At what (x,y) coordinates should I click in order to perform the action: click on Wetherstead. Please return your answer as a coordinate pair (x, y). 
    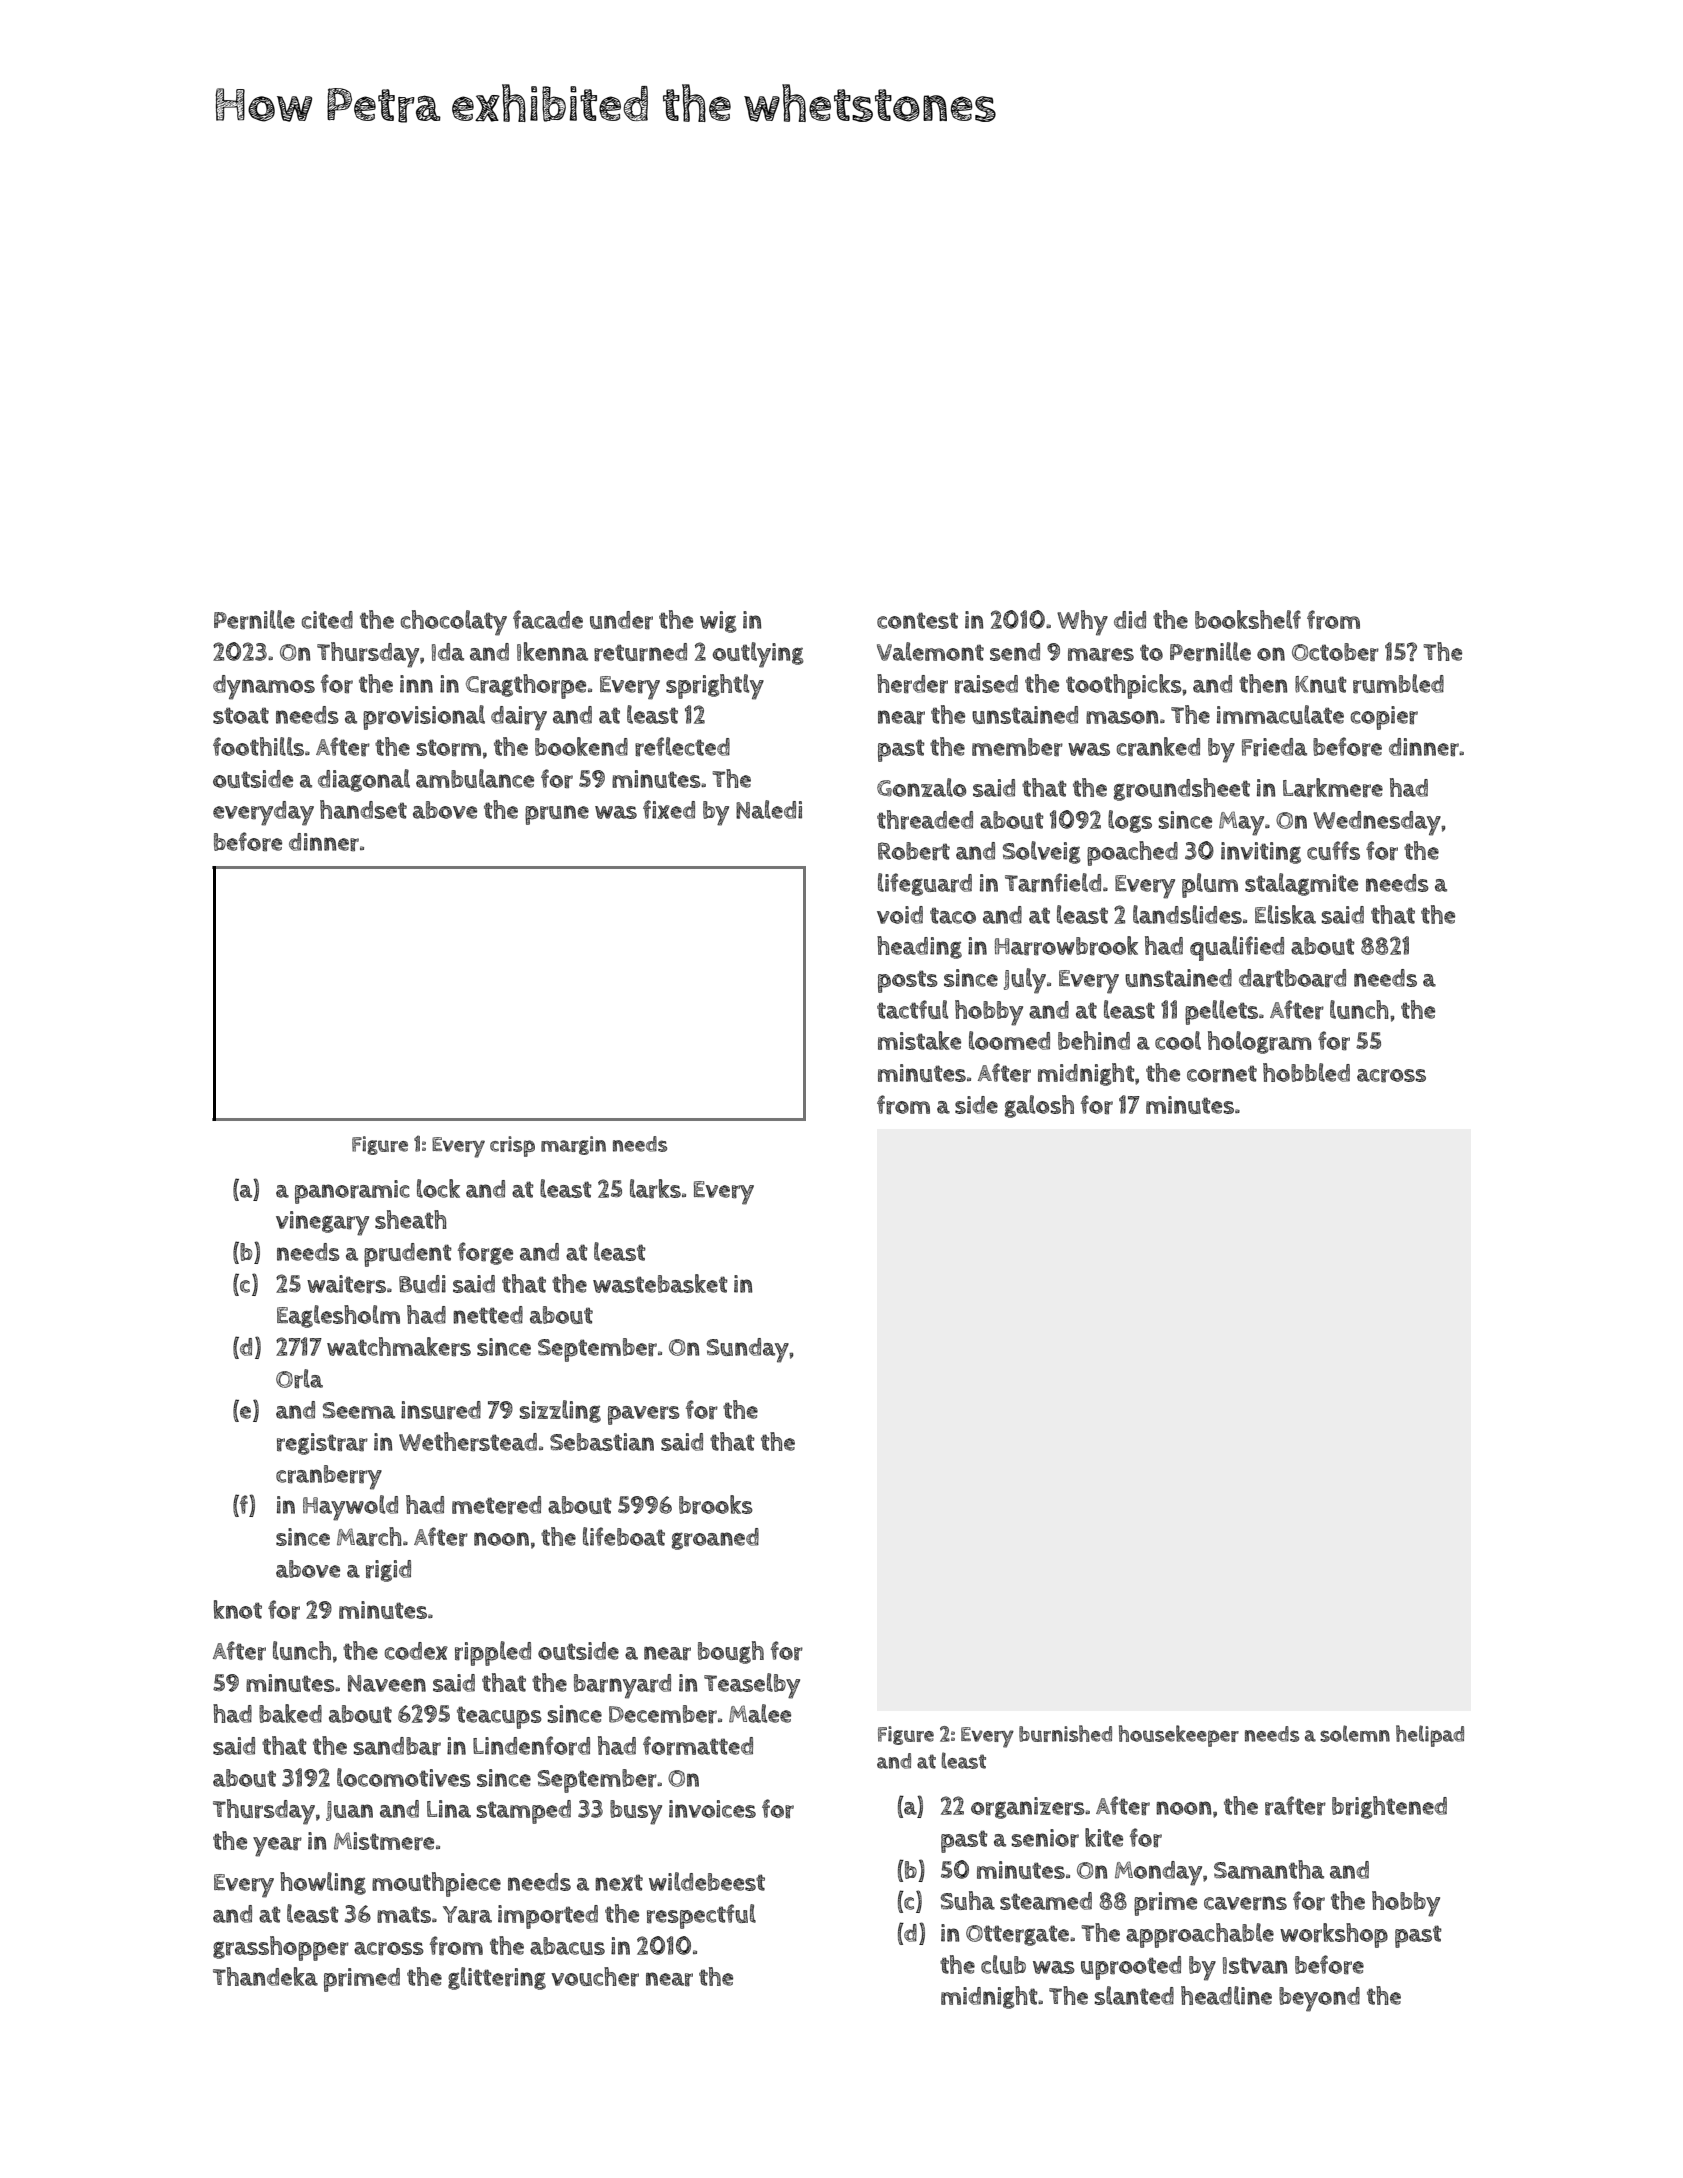
    Looking at the image, I should click on (468, 1442).
